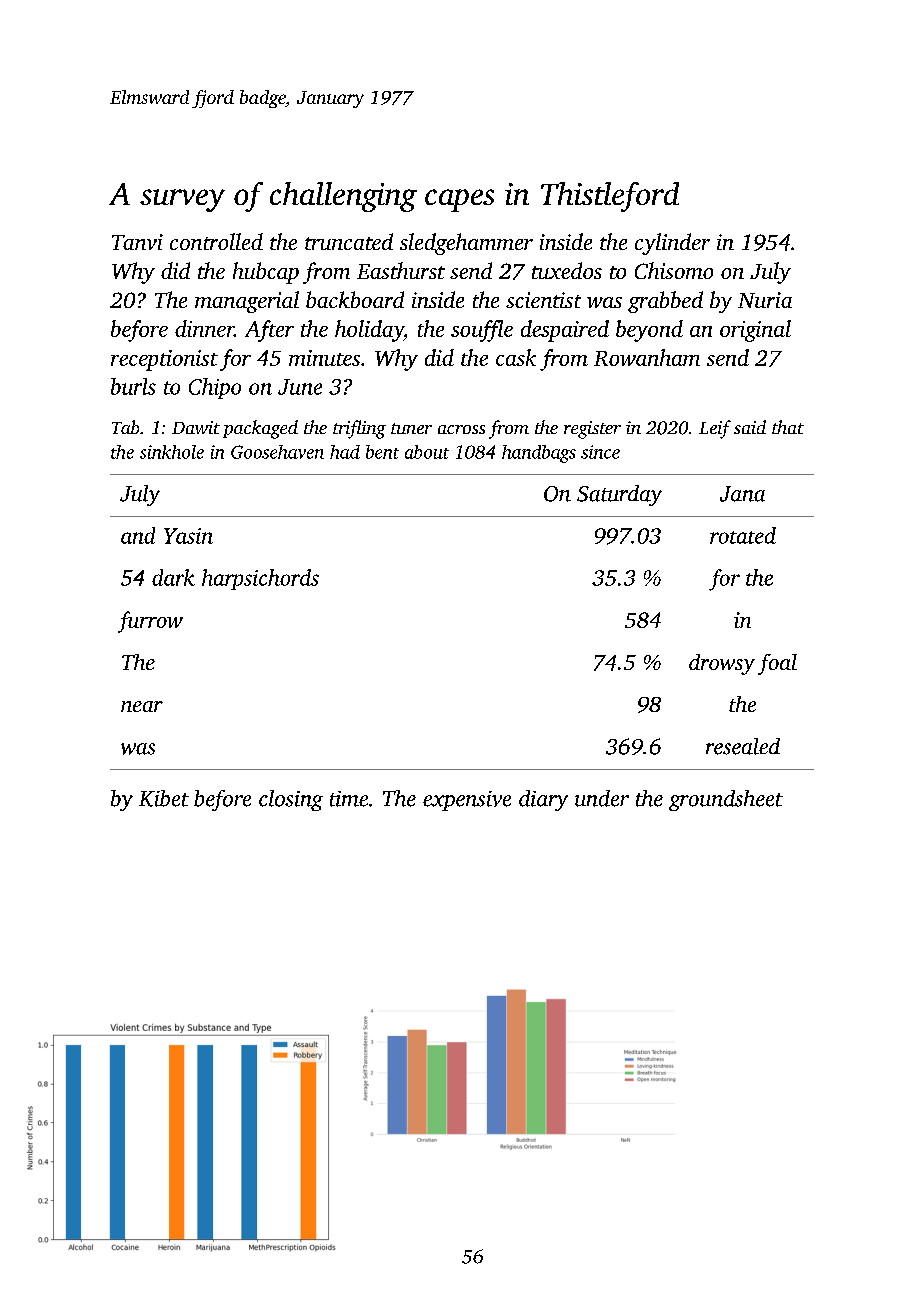 The image size is (924, 1311). I want to click on resealed, so click(743, 746).
